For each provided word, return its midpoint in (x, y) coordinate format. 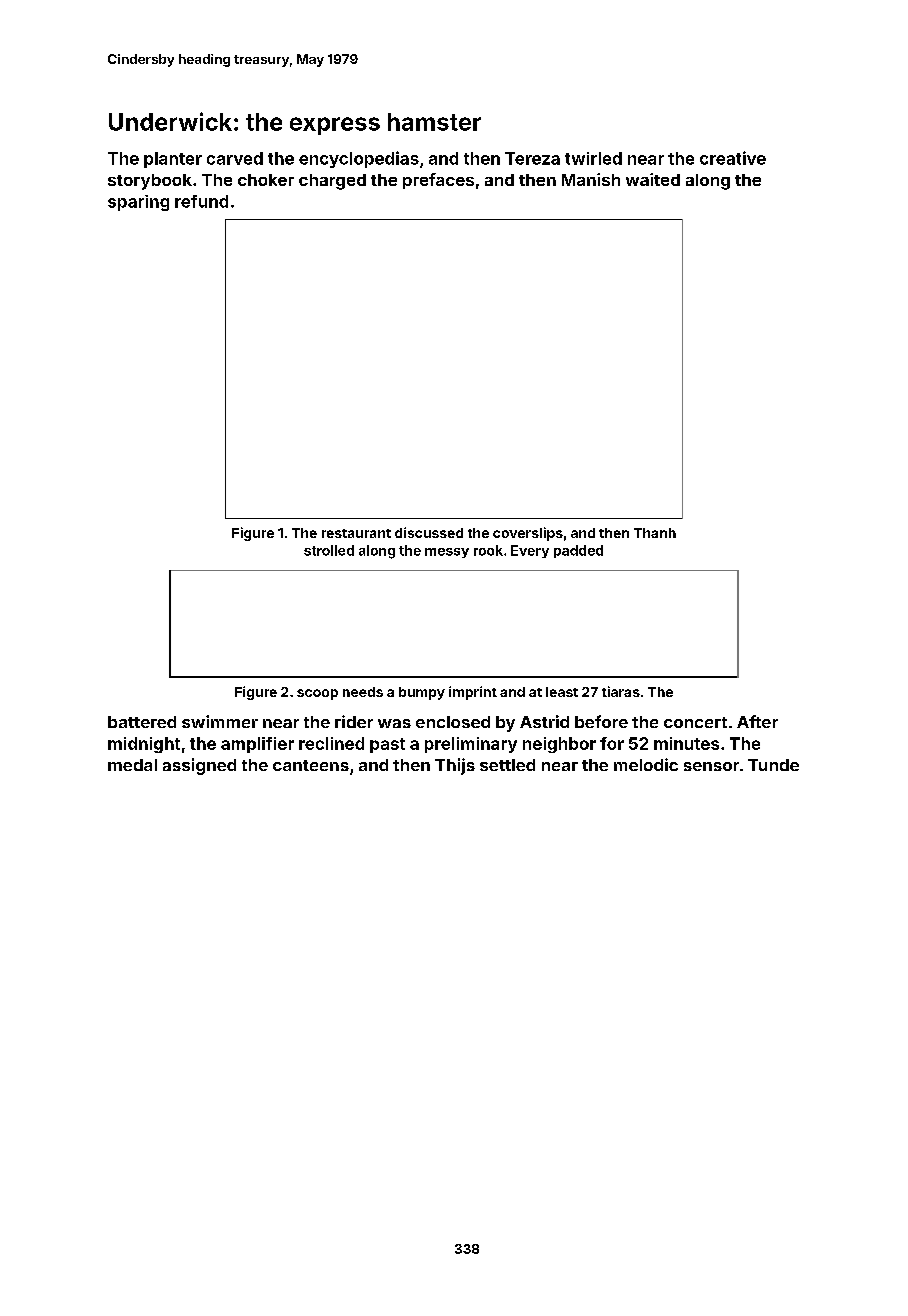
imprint (473, 693)
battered (142, 722)
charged (332, 182)
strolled (329, 550)
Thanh (655, 533)
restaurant (356, 533)
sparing (138, 203)
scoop (317, 694)
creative (733, 158)
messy (447, 553)
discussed (429, 532)
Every (530, 551)
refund (201, 201)
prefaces (438, 181)
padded (578, 551)
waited (653, 179)
